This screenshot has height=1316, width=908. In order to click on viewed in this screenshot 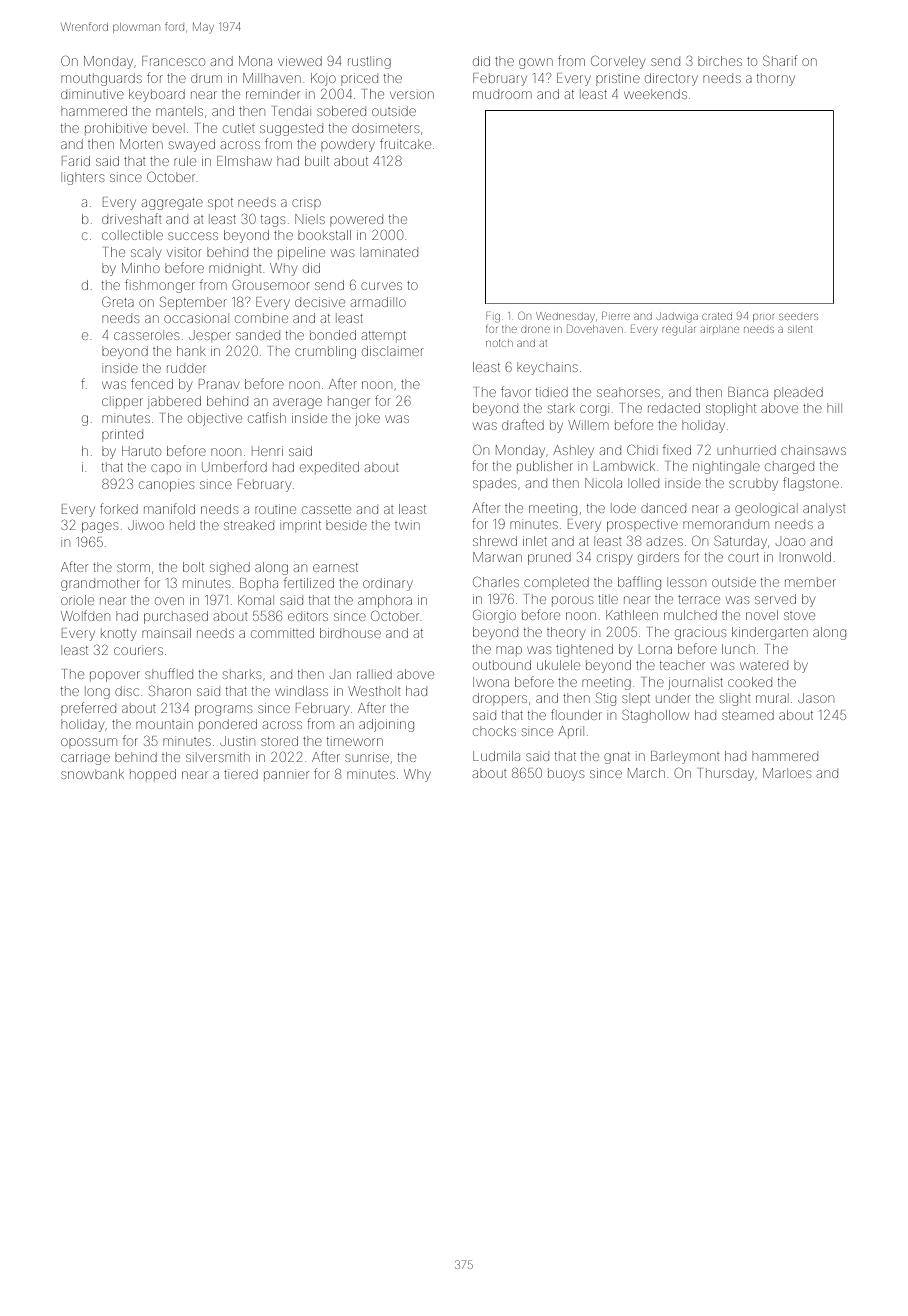, I will do `click(300, 61)`.
